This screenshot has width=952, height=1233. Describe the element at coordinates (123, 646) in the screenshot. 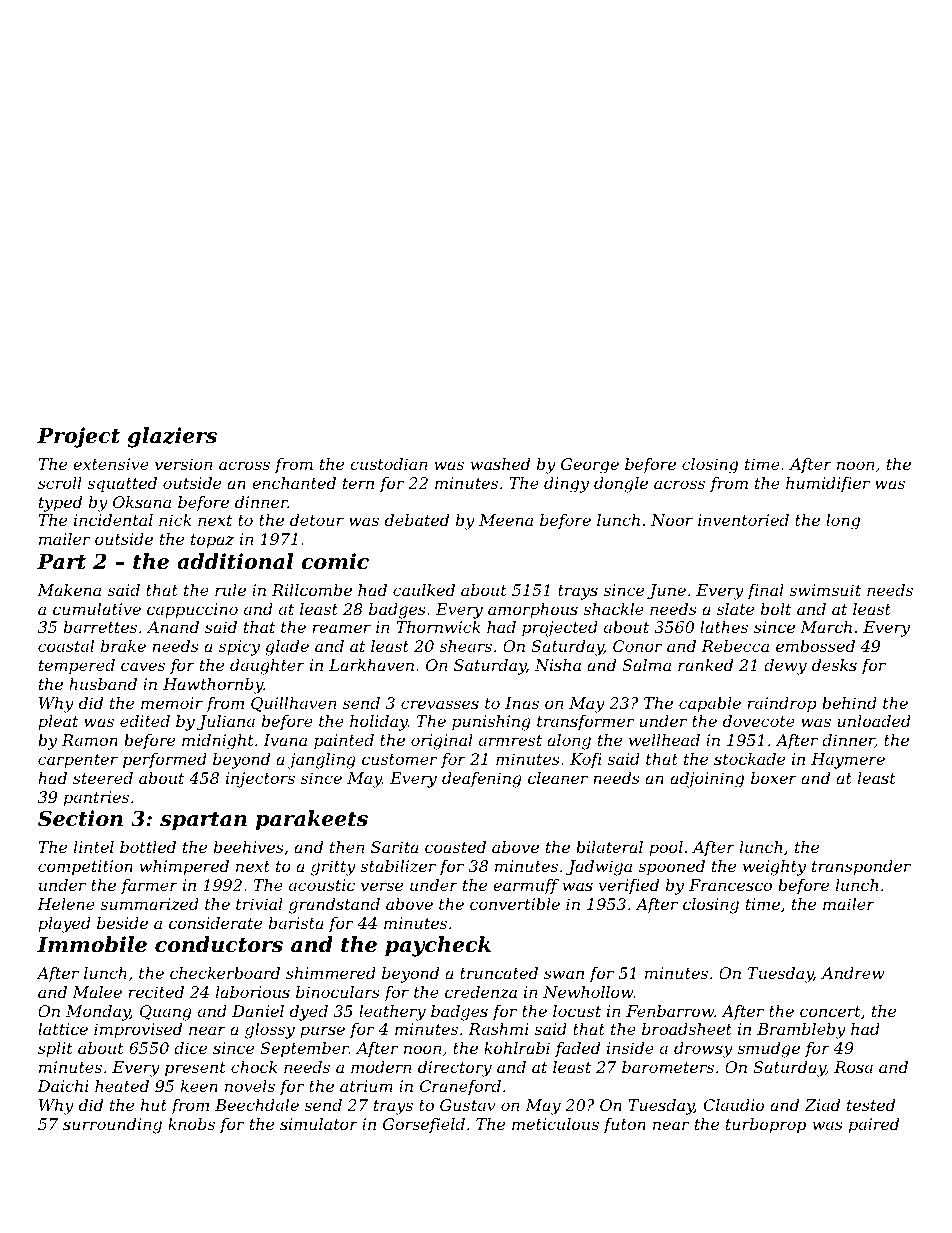

I see `brake` at that location.
